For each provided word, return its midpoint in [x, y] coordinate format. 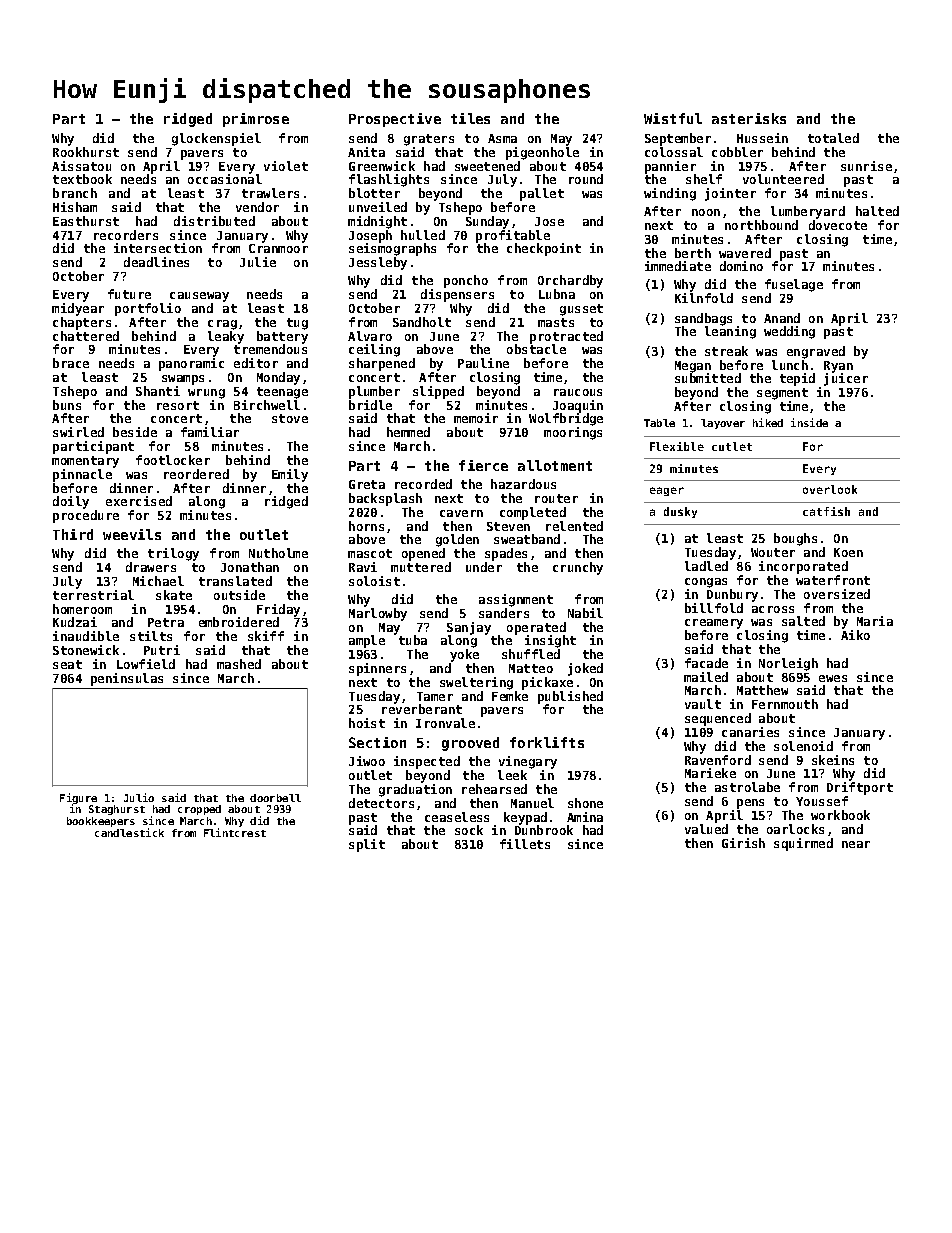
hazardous [523, 484]
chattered [86, 336]
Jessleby [378, 263]
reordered [196, 474]
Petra [166, 622]
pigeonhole [542, 153]
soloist [374, 581]
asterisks [749, 118]
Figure [78, 798]
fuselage [794, 285]
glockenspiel [216, 139]
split [367, 845]
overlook [830, 489]
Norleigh [788, 664]
